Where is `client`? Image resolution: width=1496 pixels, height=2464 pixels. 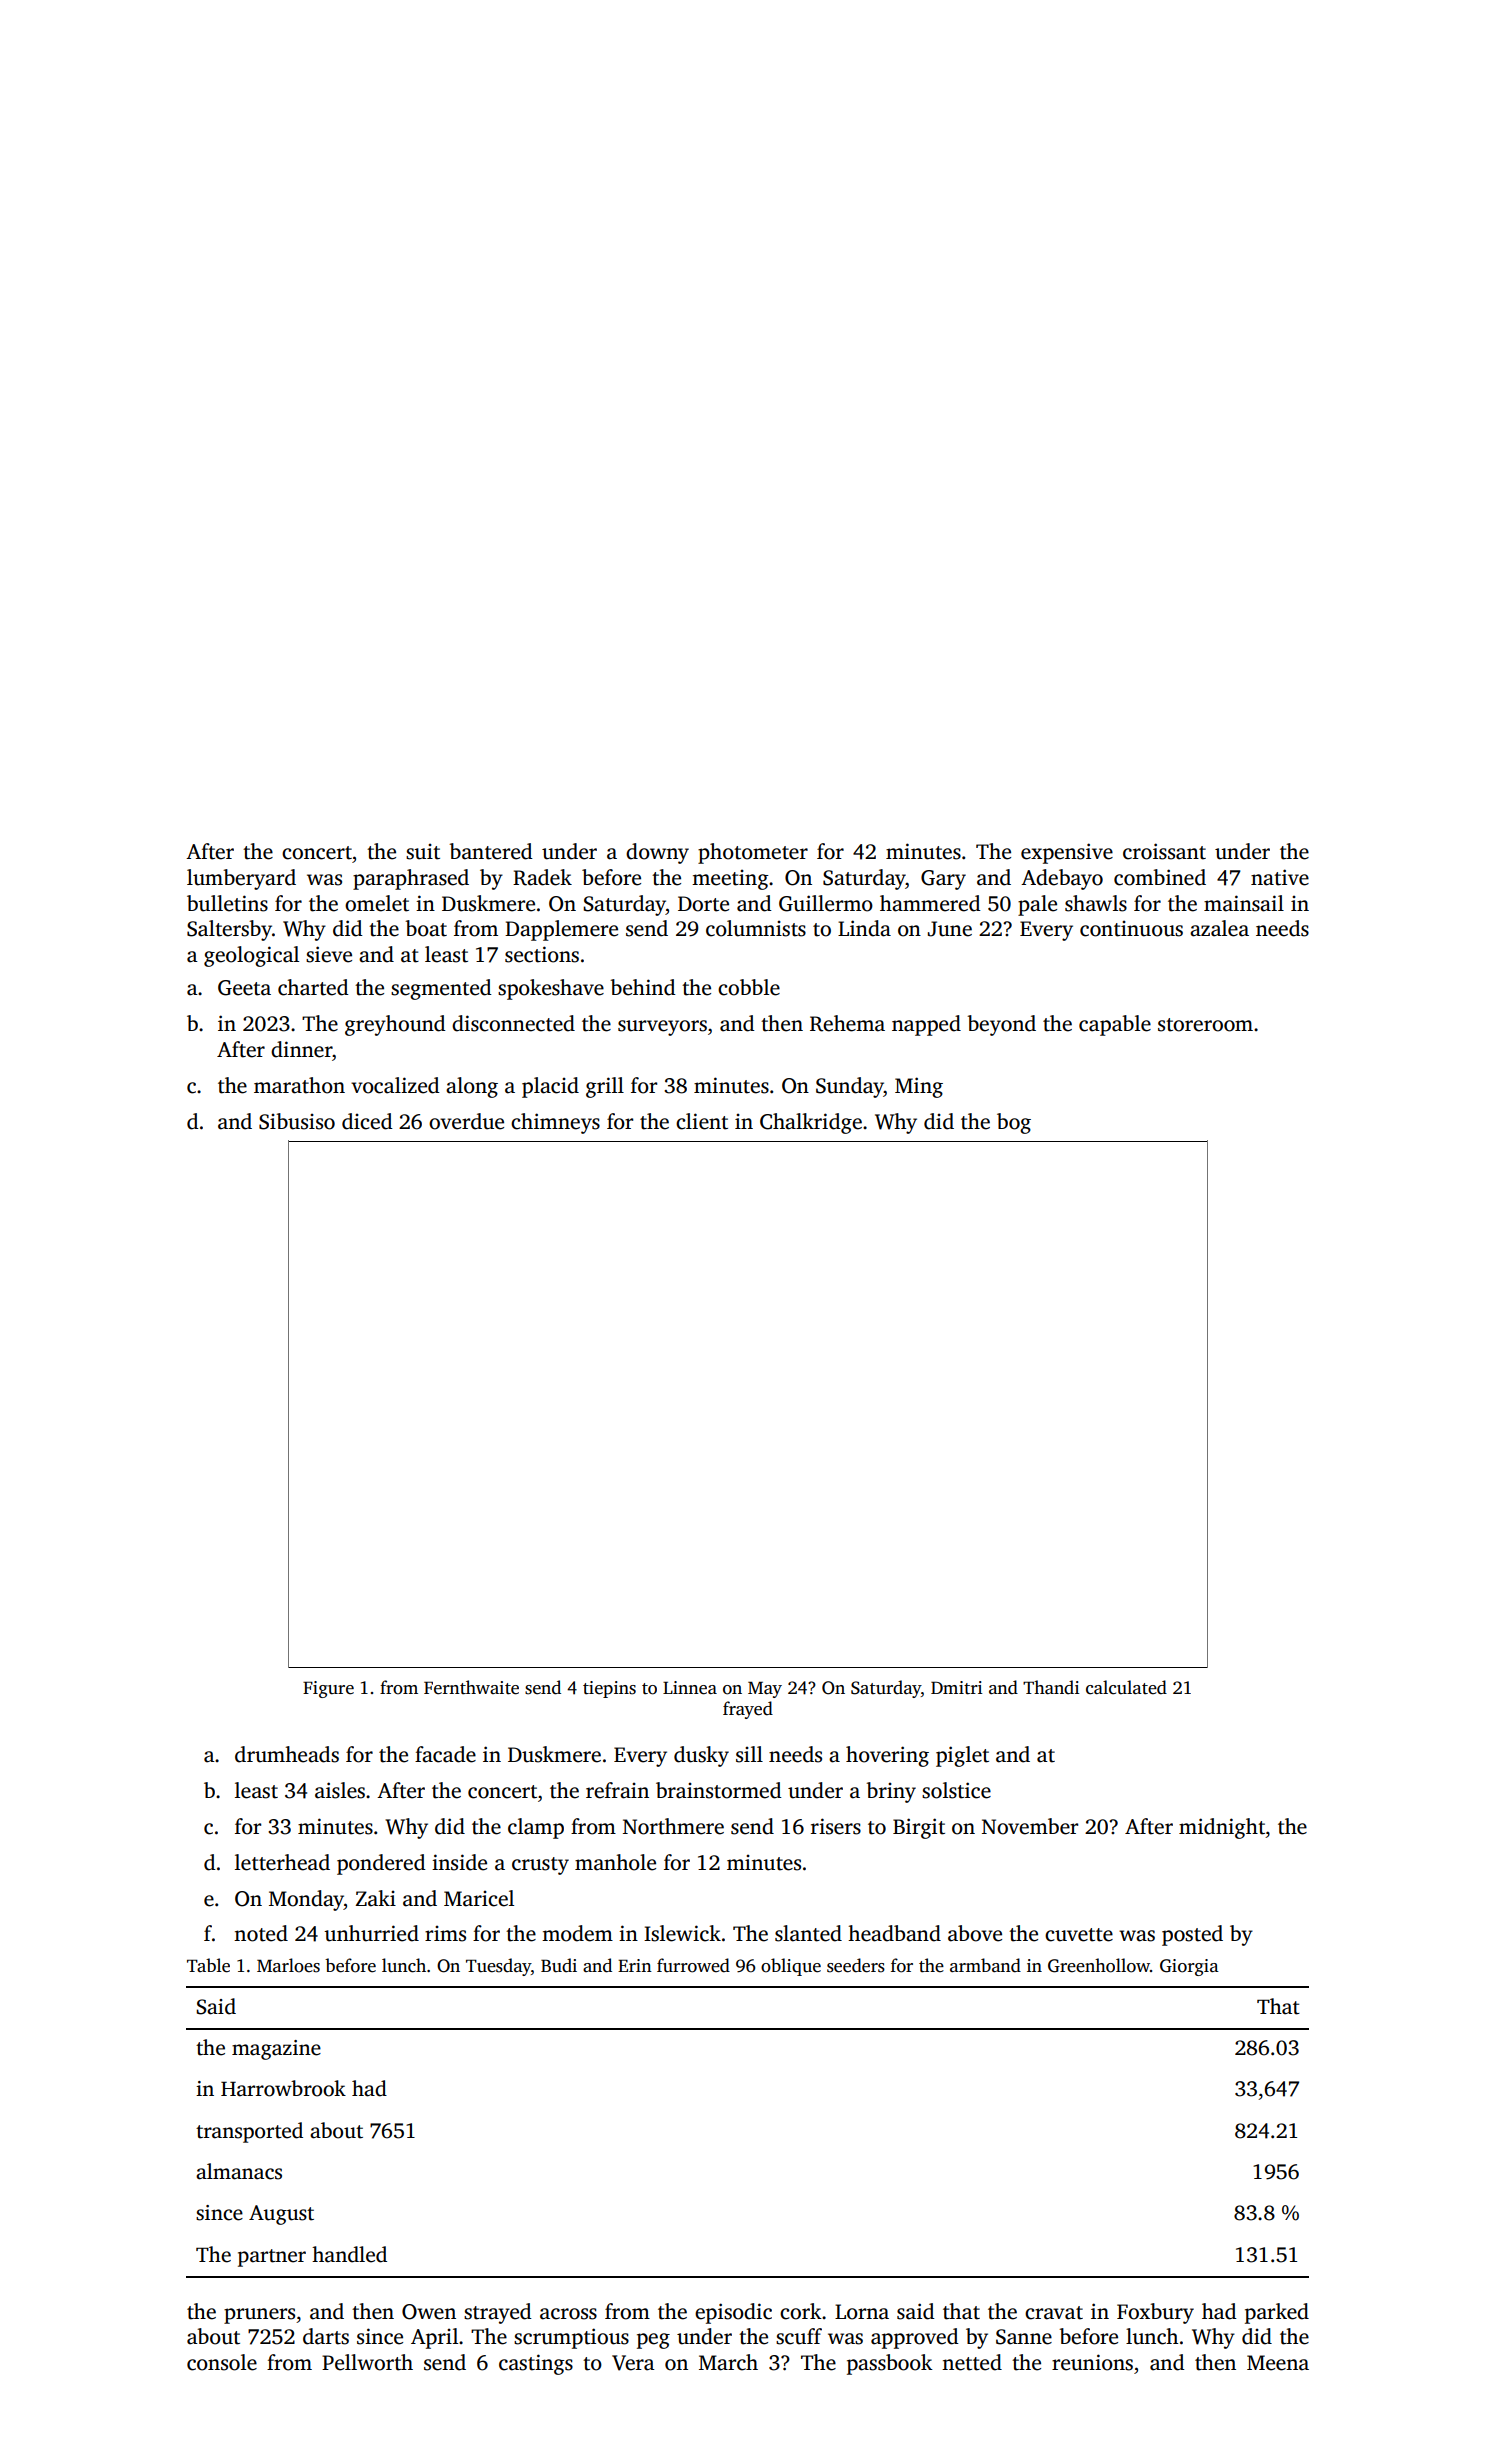 client is located at coordinates (702, 1121).
